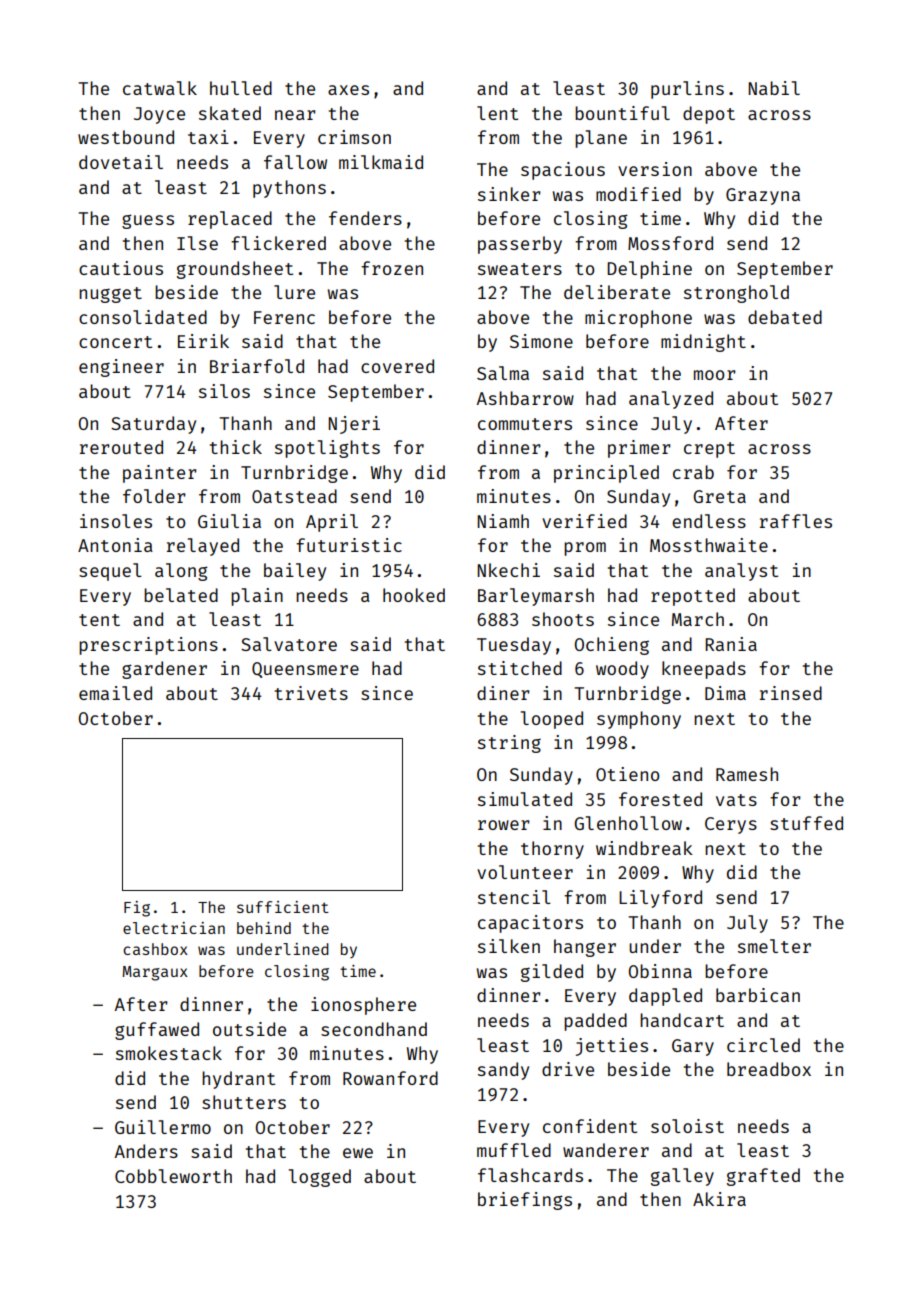 This screenshot has width=924, height=1314. I want to click on Cobbleworth, so click(173, 1176).
